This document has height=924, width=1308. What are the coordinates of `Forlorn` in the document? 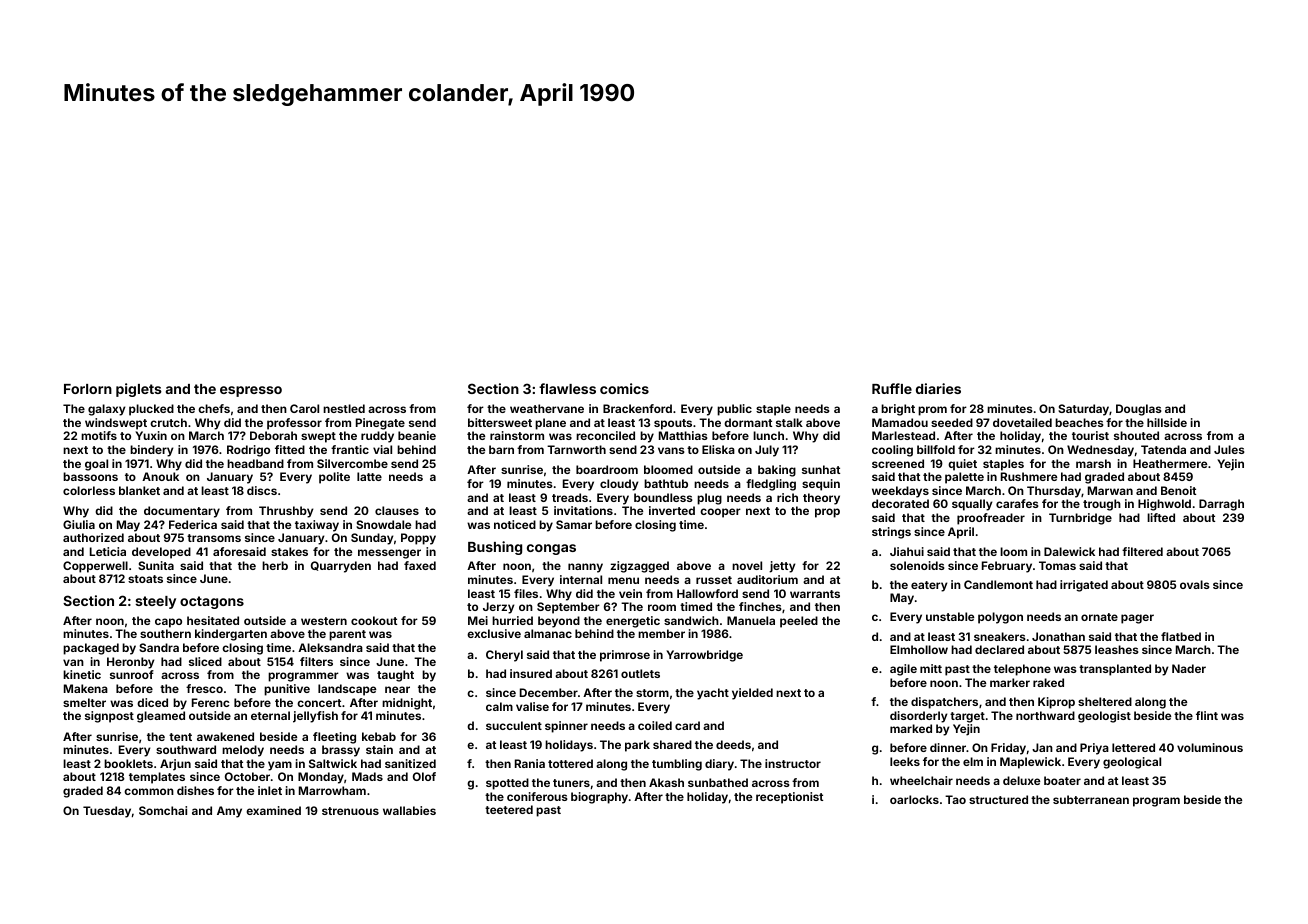 It's located at (88, 389).
